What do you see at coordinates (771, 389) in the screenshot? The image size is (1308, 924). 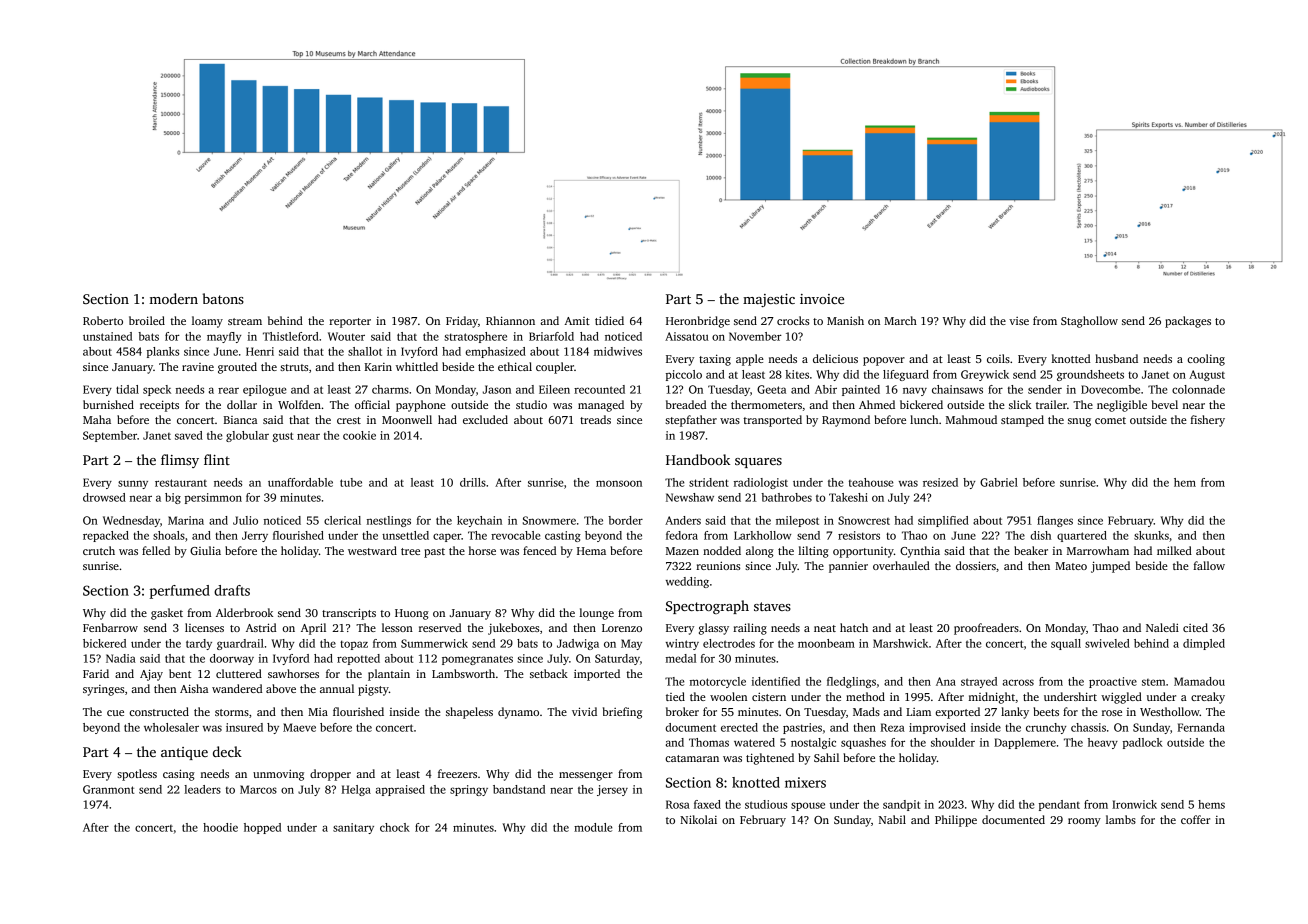 I see `Geeta` at bounding box center [771, 389].
